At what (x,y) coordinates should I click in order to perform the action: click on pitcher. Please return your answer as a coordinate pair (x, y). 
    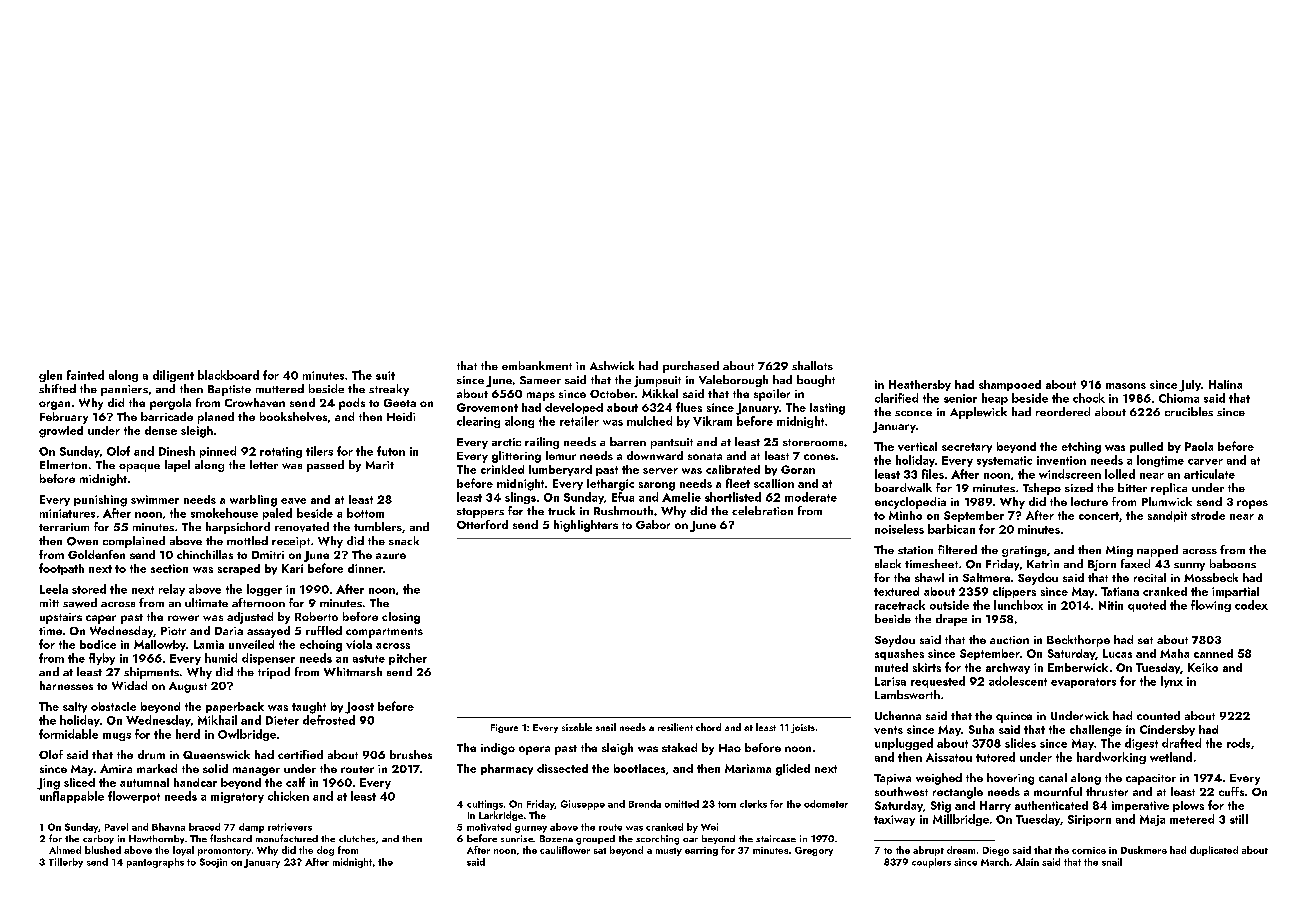
    Looking at the image, I should click on (408, 659).
